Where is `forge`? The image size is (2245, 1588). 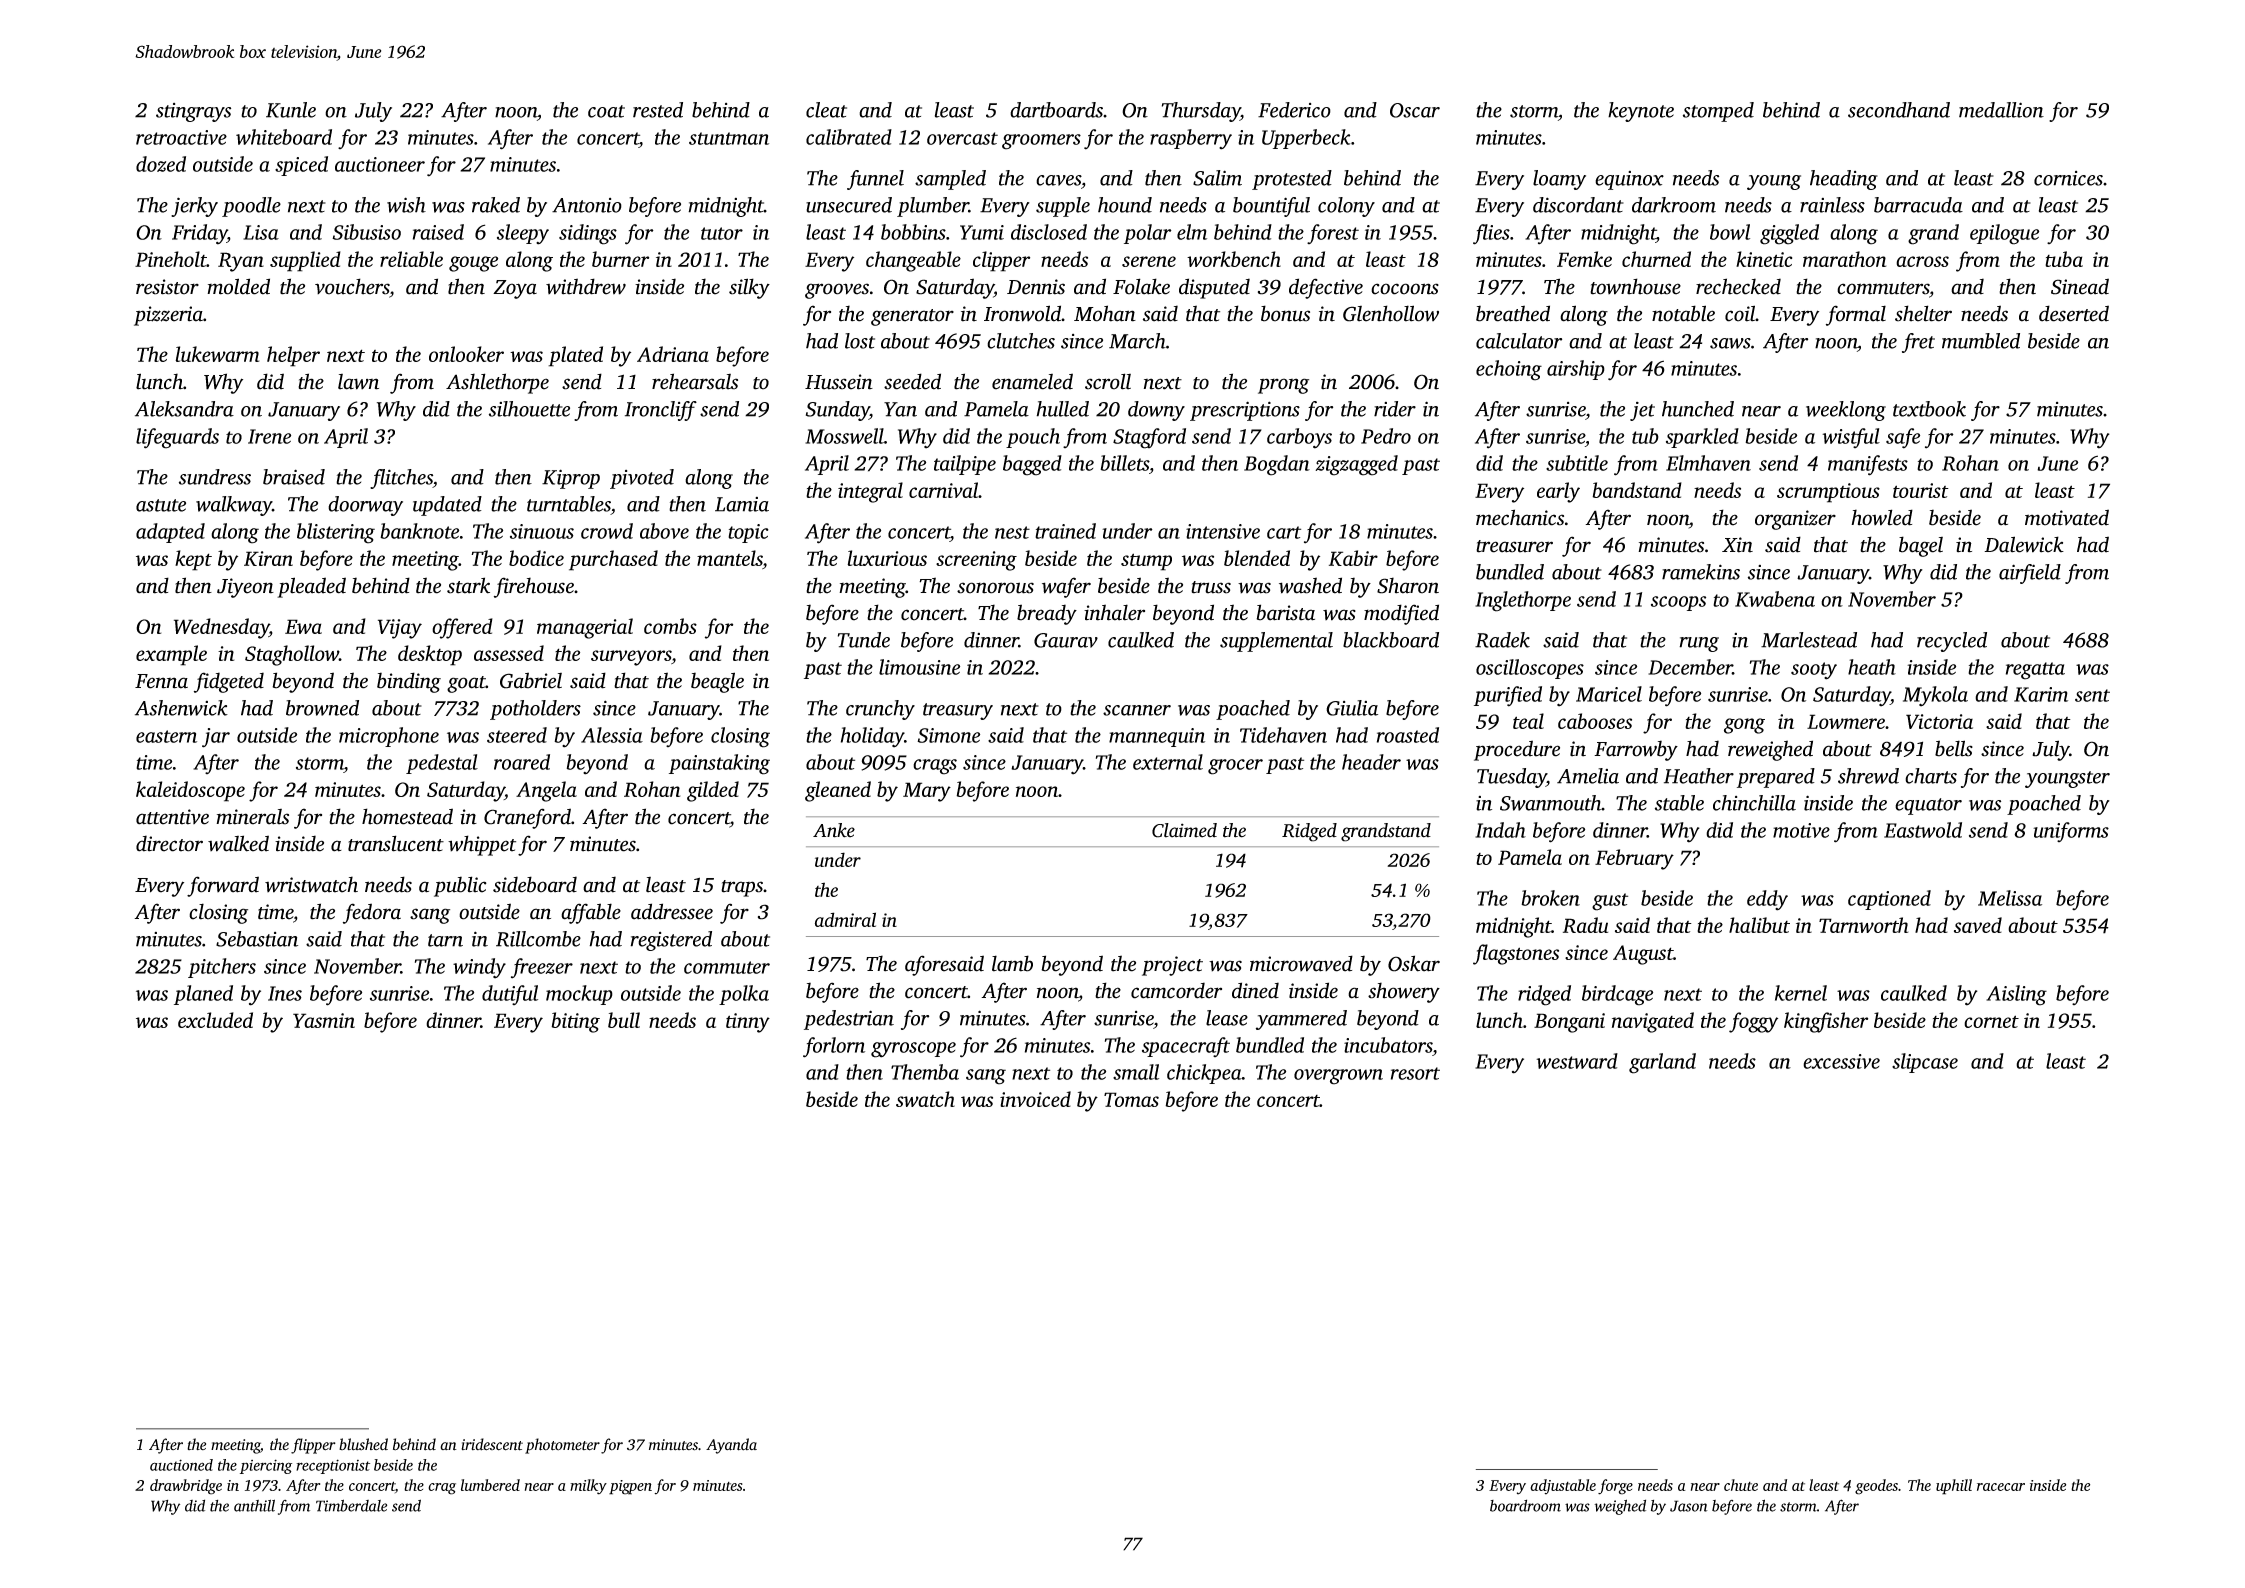
forge is located at coordinates (1615, 1487).
